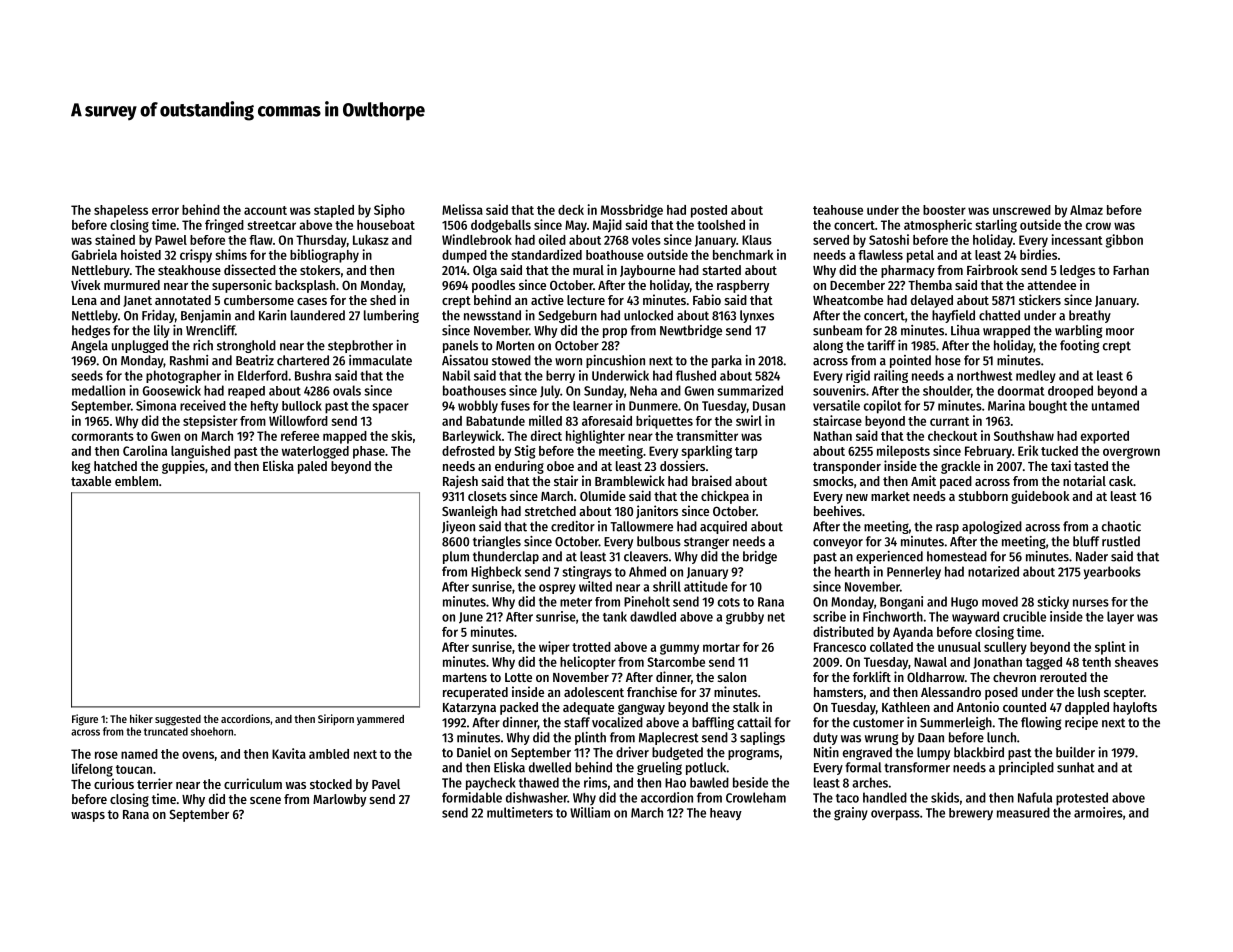 The image size is (1233, 952). Describe the element at coordinates (1120, 617) in the screenshot. I see `layer` at that location.
